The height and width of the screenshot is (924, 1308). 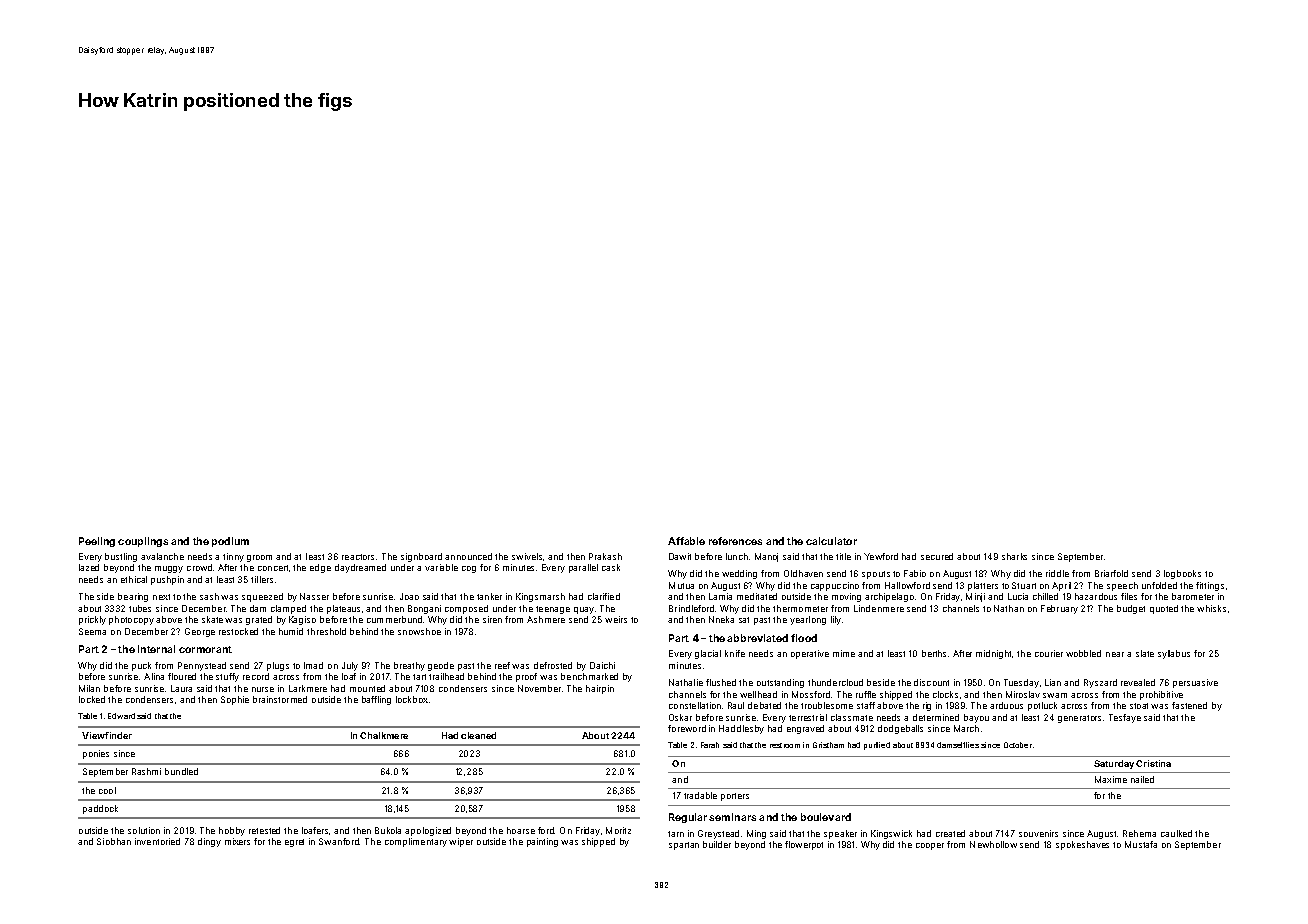 What do you see at coordinates (1164, 609) in the screenshot?
I see `quoted` at bounding box center [1164, 609].
